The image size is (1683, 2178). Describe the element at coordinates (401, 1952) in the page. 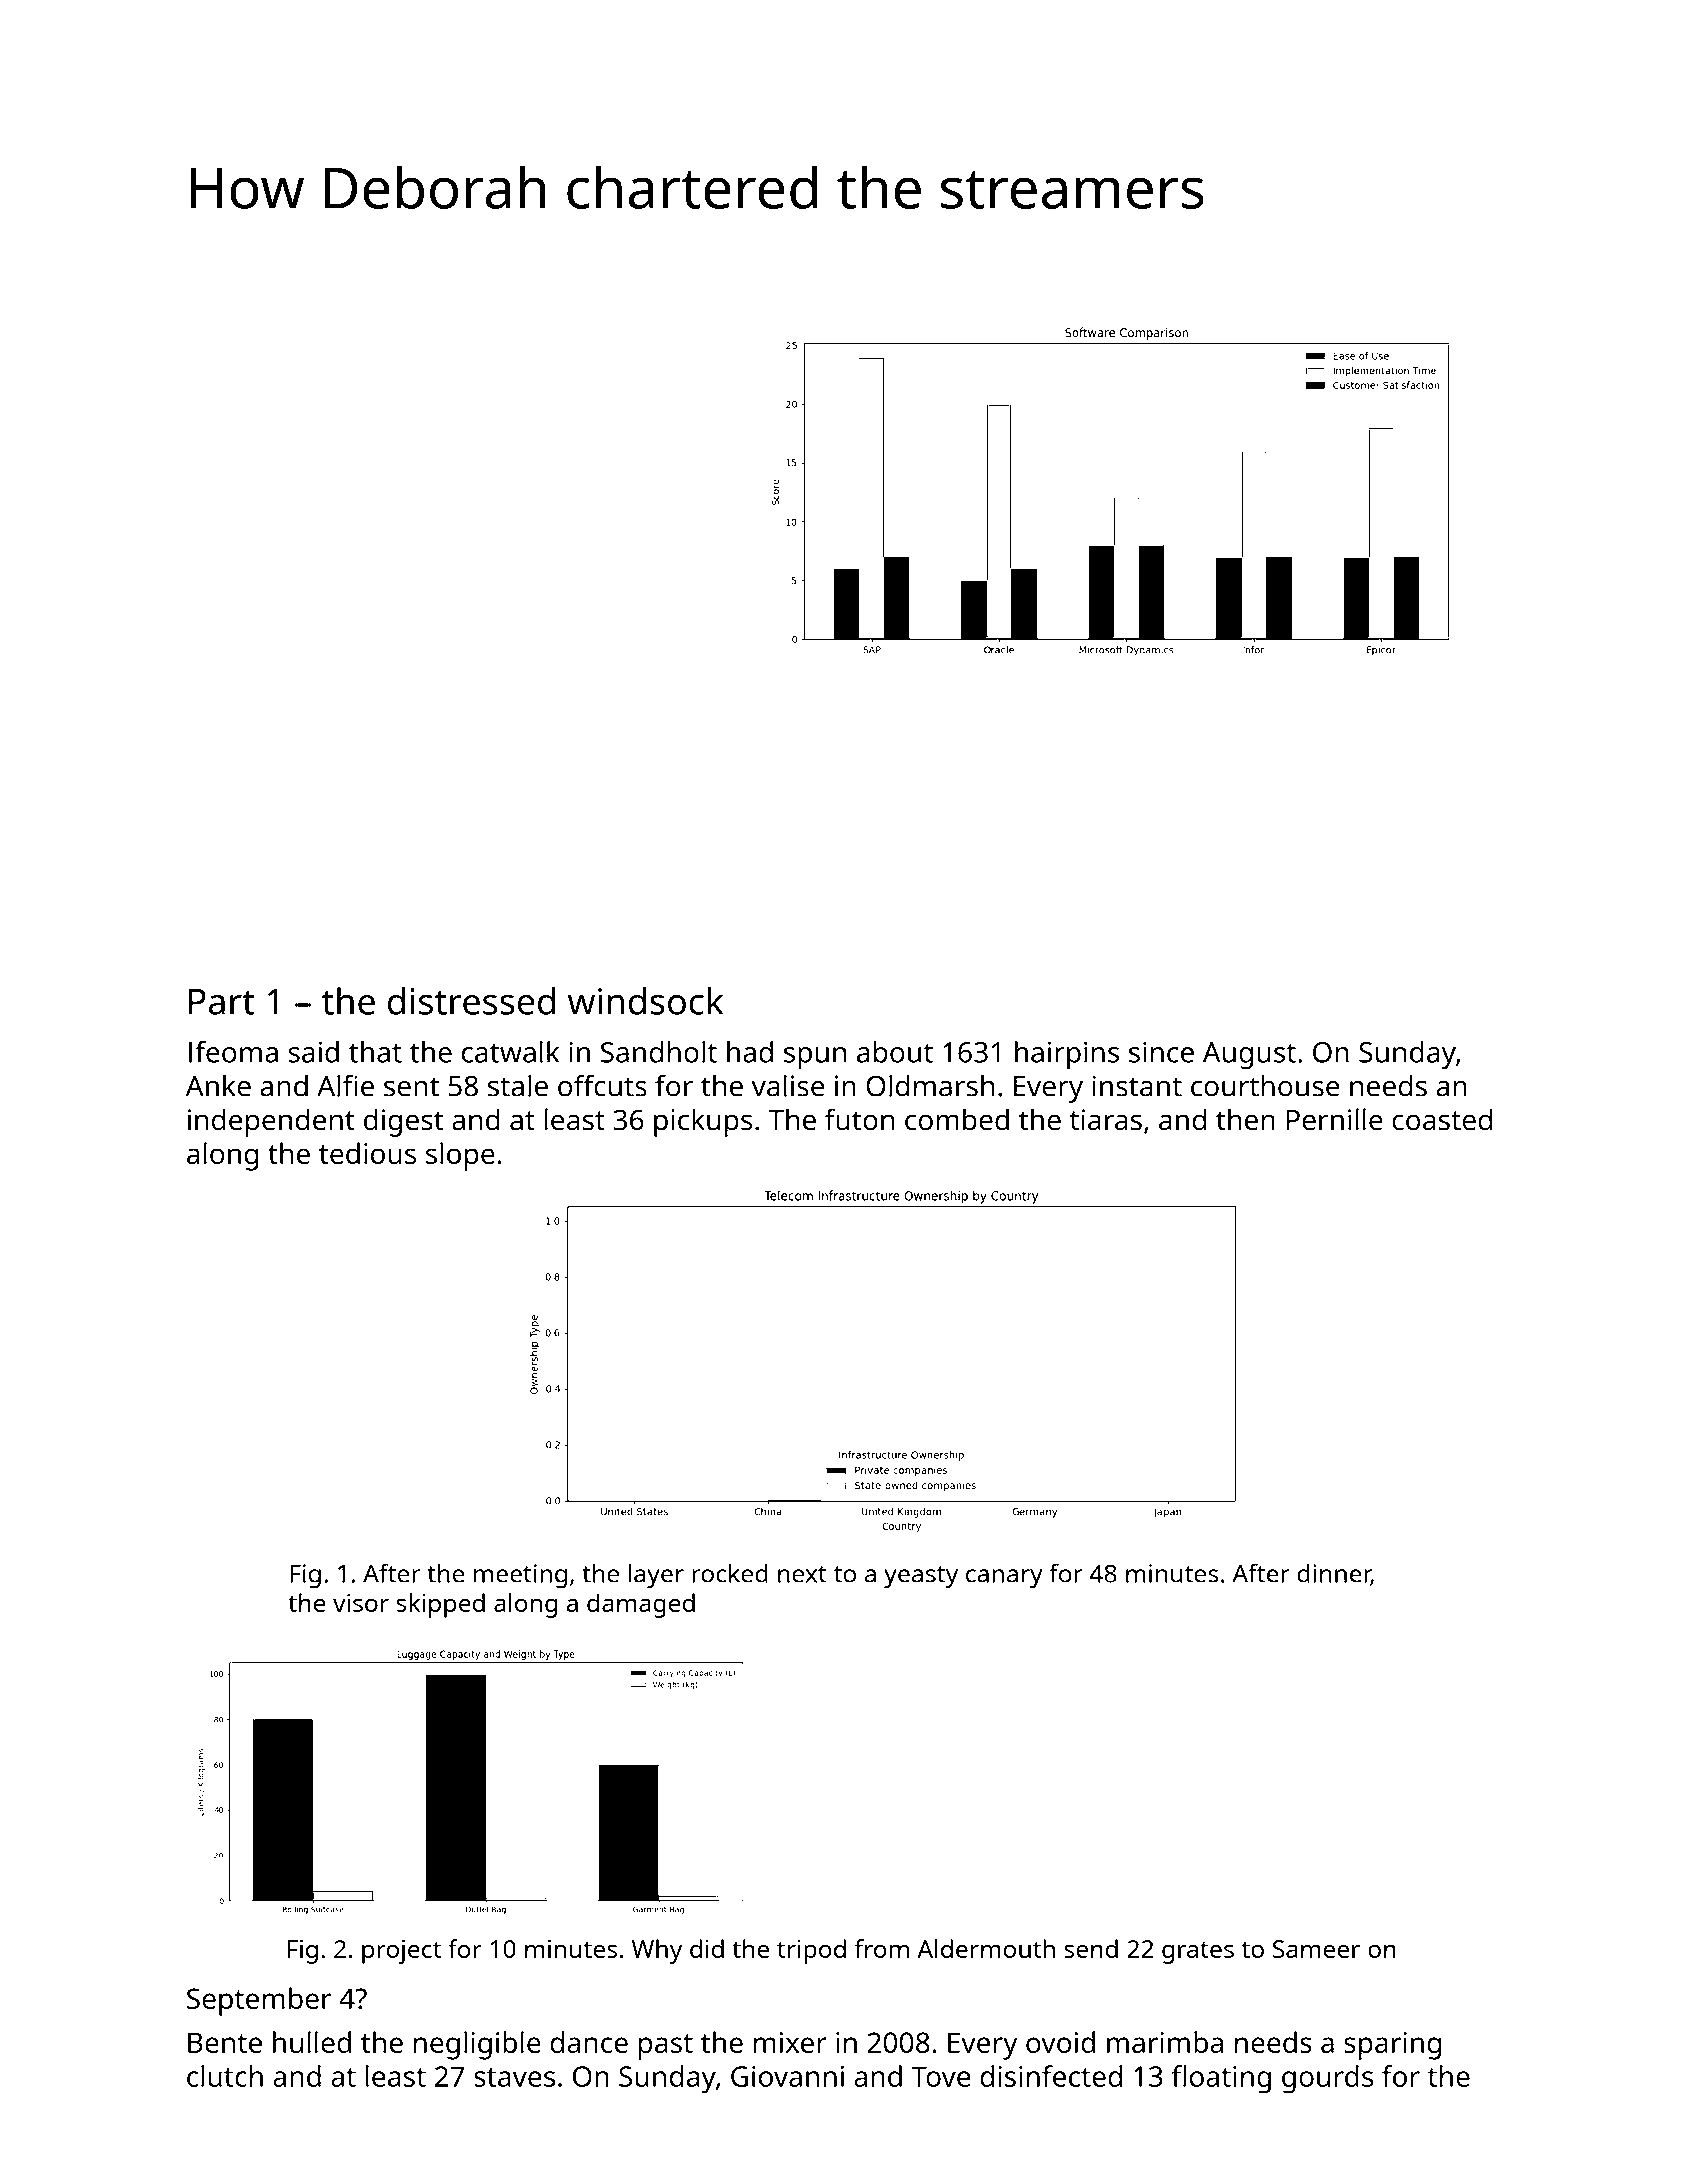

I see `project` at that location.
